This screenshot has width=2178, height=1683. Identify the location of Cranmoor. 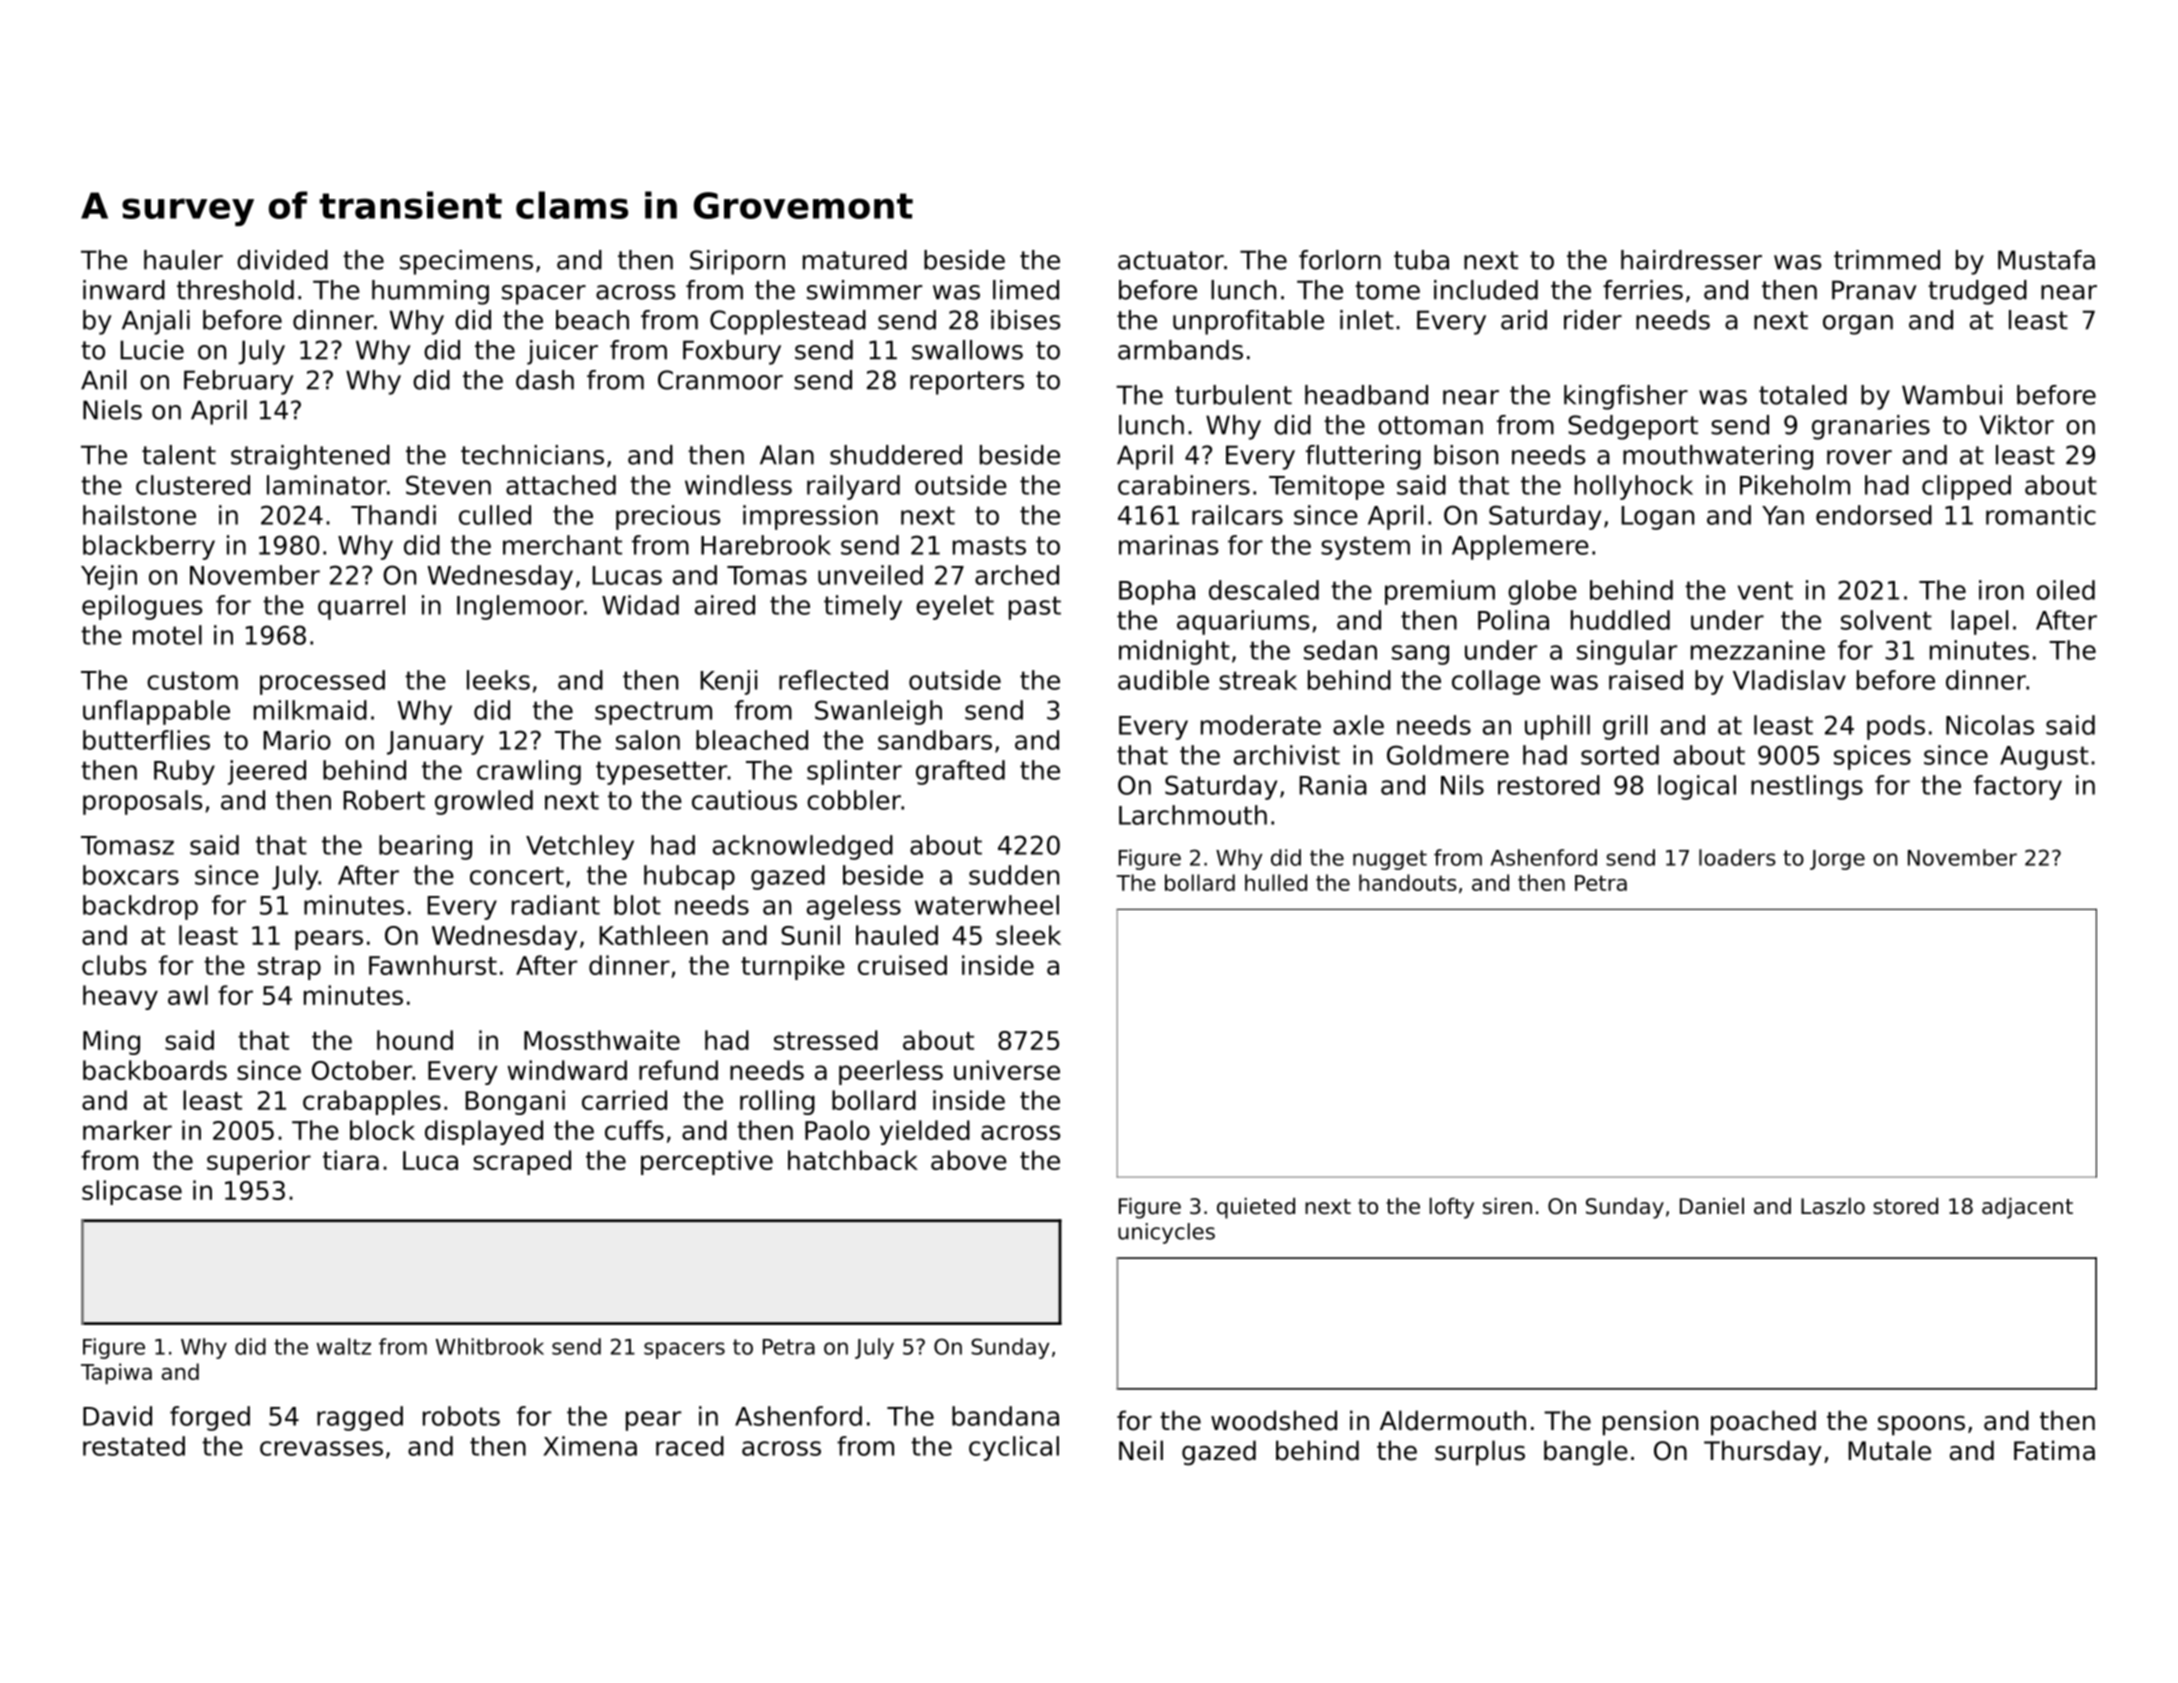
(720, 380).
